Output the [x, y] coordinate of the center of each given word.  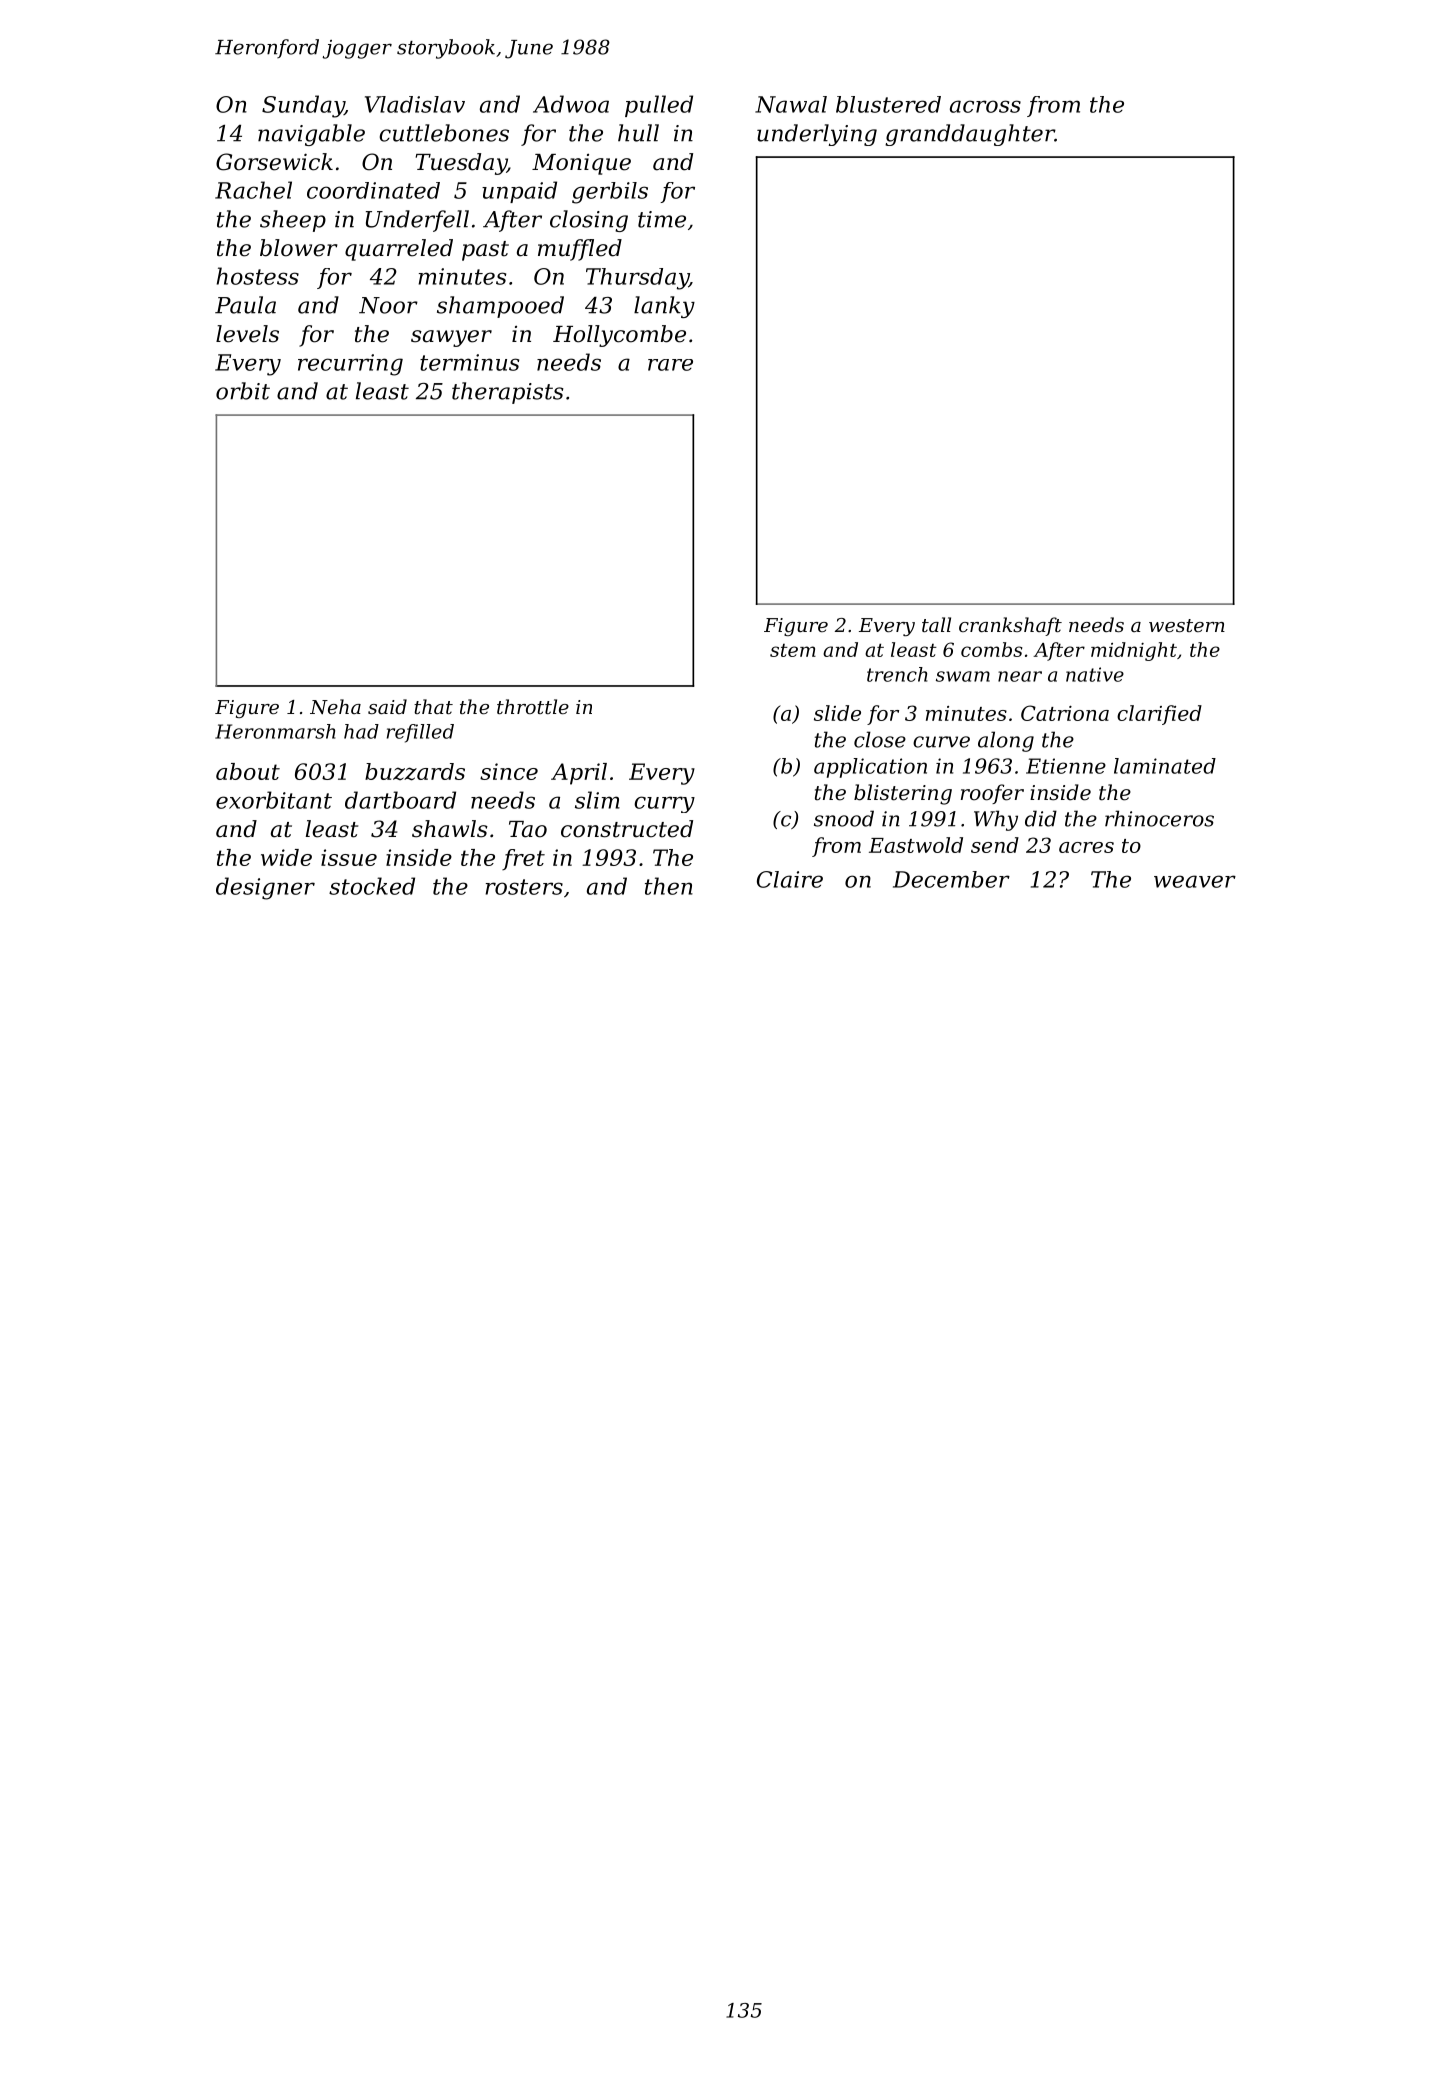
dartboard [400, 800]
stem [793, 650]
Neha [335, 706]
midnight [1134, 651]
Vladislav [415, 104]
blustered [888, 104]
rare [670, 365]
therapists [507, 393]
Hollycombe [619, 336]
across [985, 106]
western [1187, 625]
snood [844, 818]
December [951, 879]
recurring [350, 365]
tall [936, 624]
